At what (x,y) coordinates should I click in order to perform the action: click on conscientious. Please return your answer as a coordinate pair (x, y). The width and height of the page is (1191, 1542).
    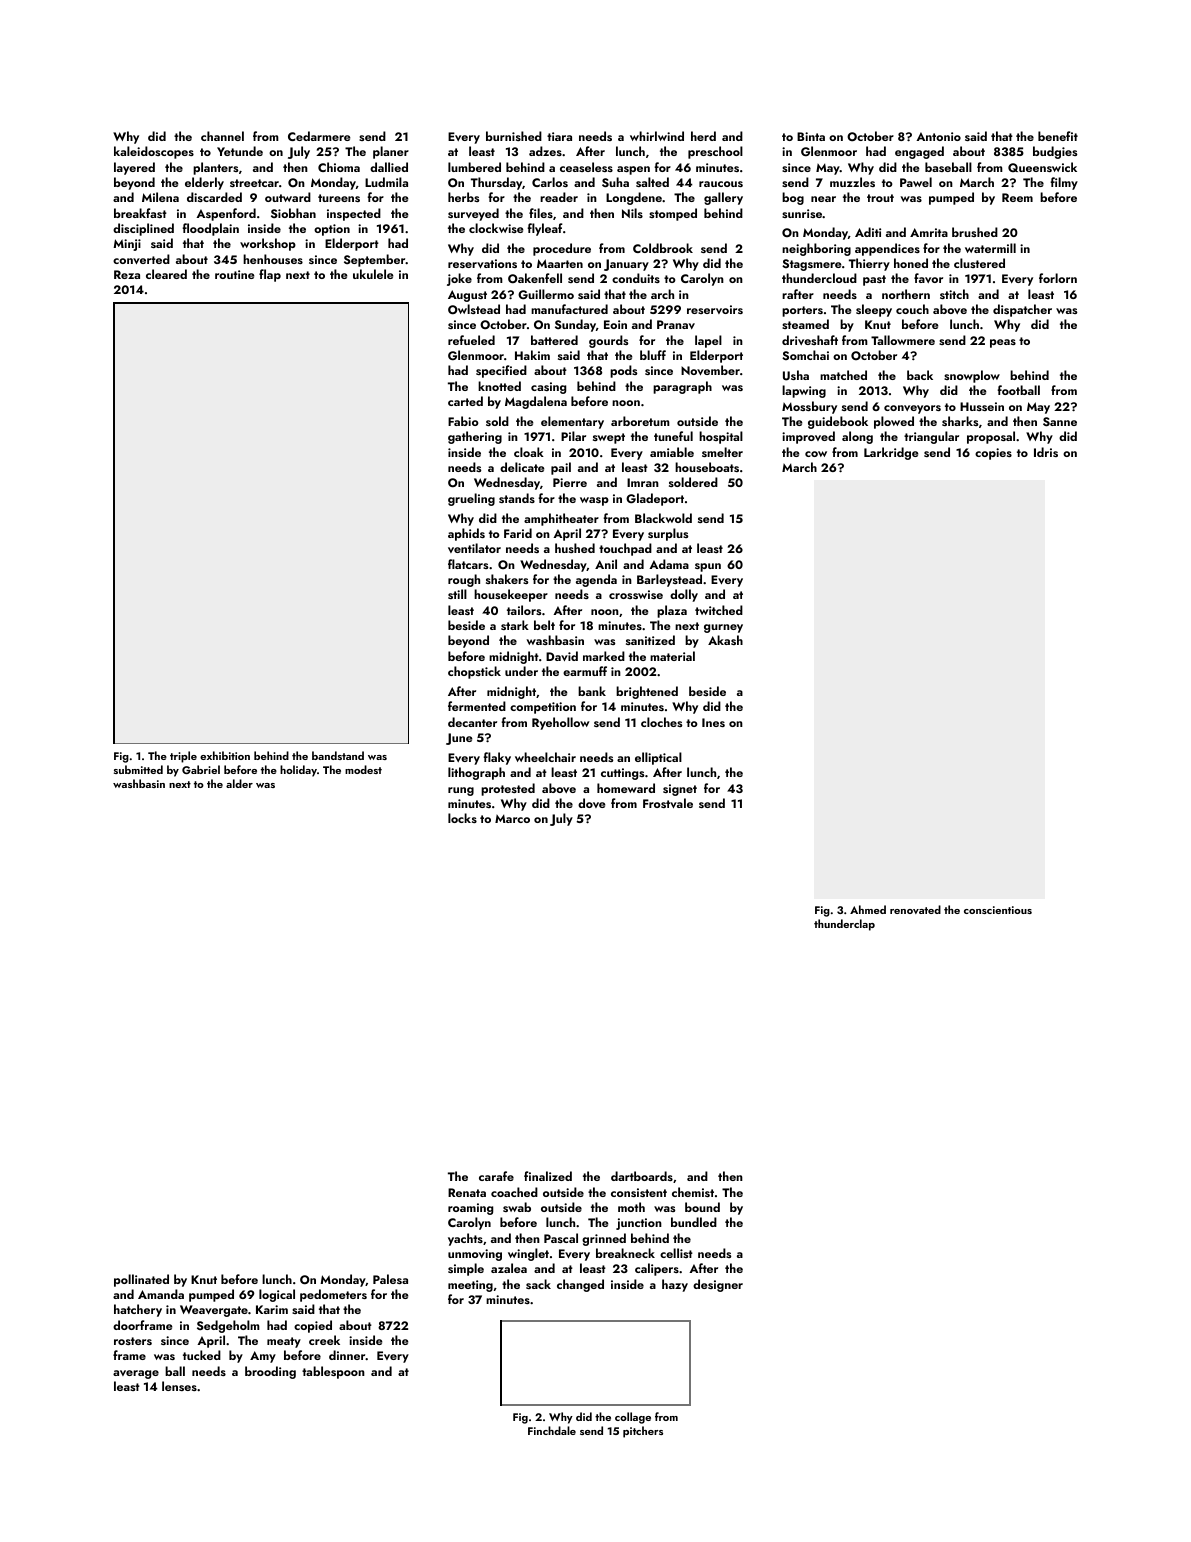
    Looking at the image, I should click on (998, 910).
